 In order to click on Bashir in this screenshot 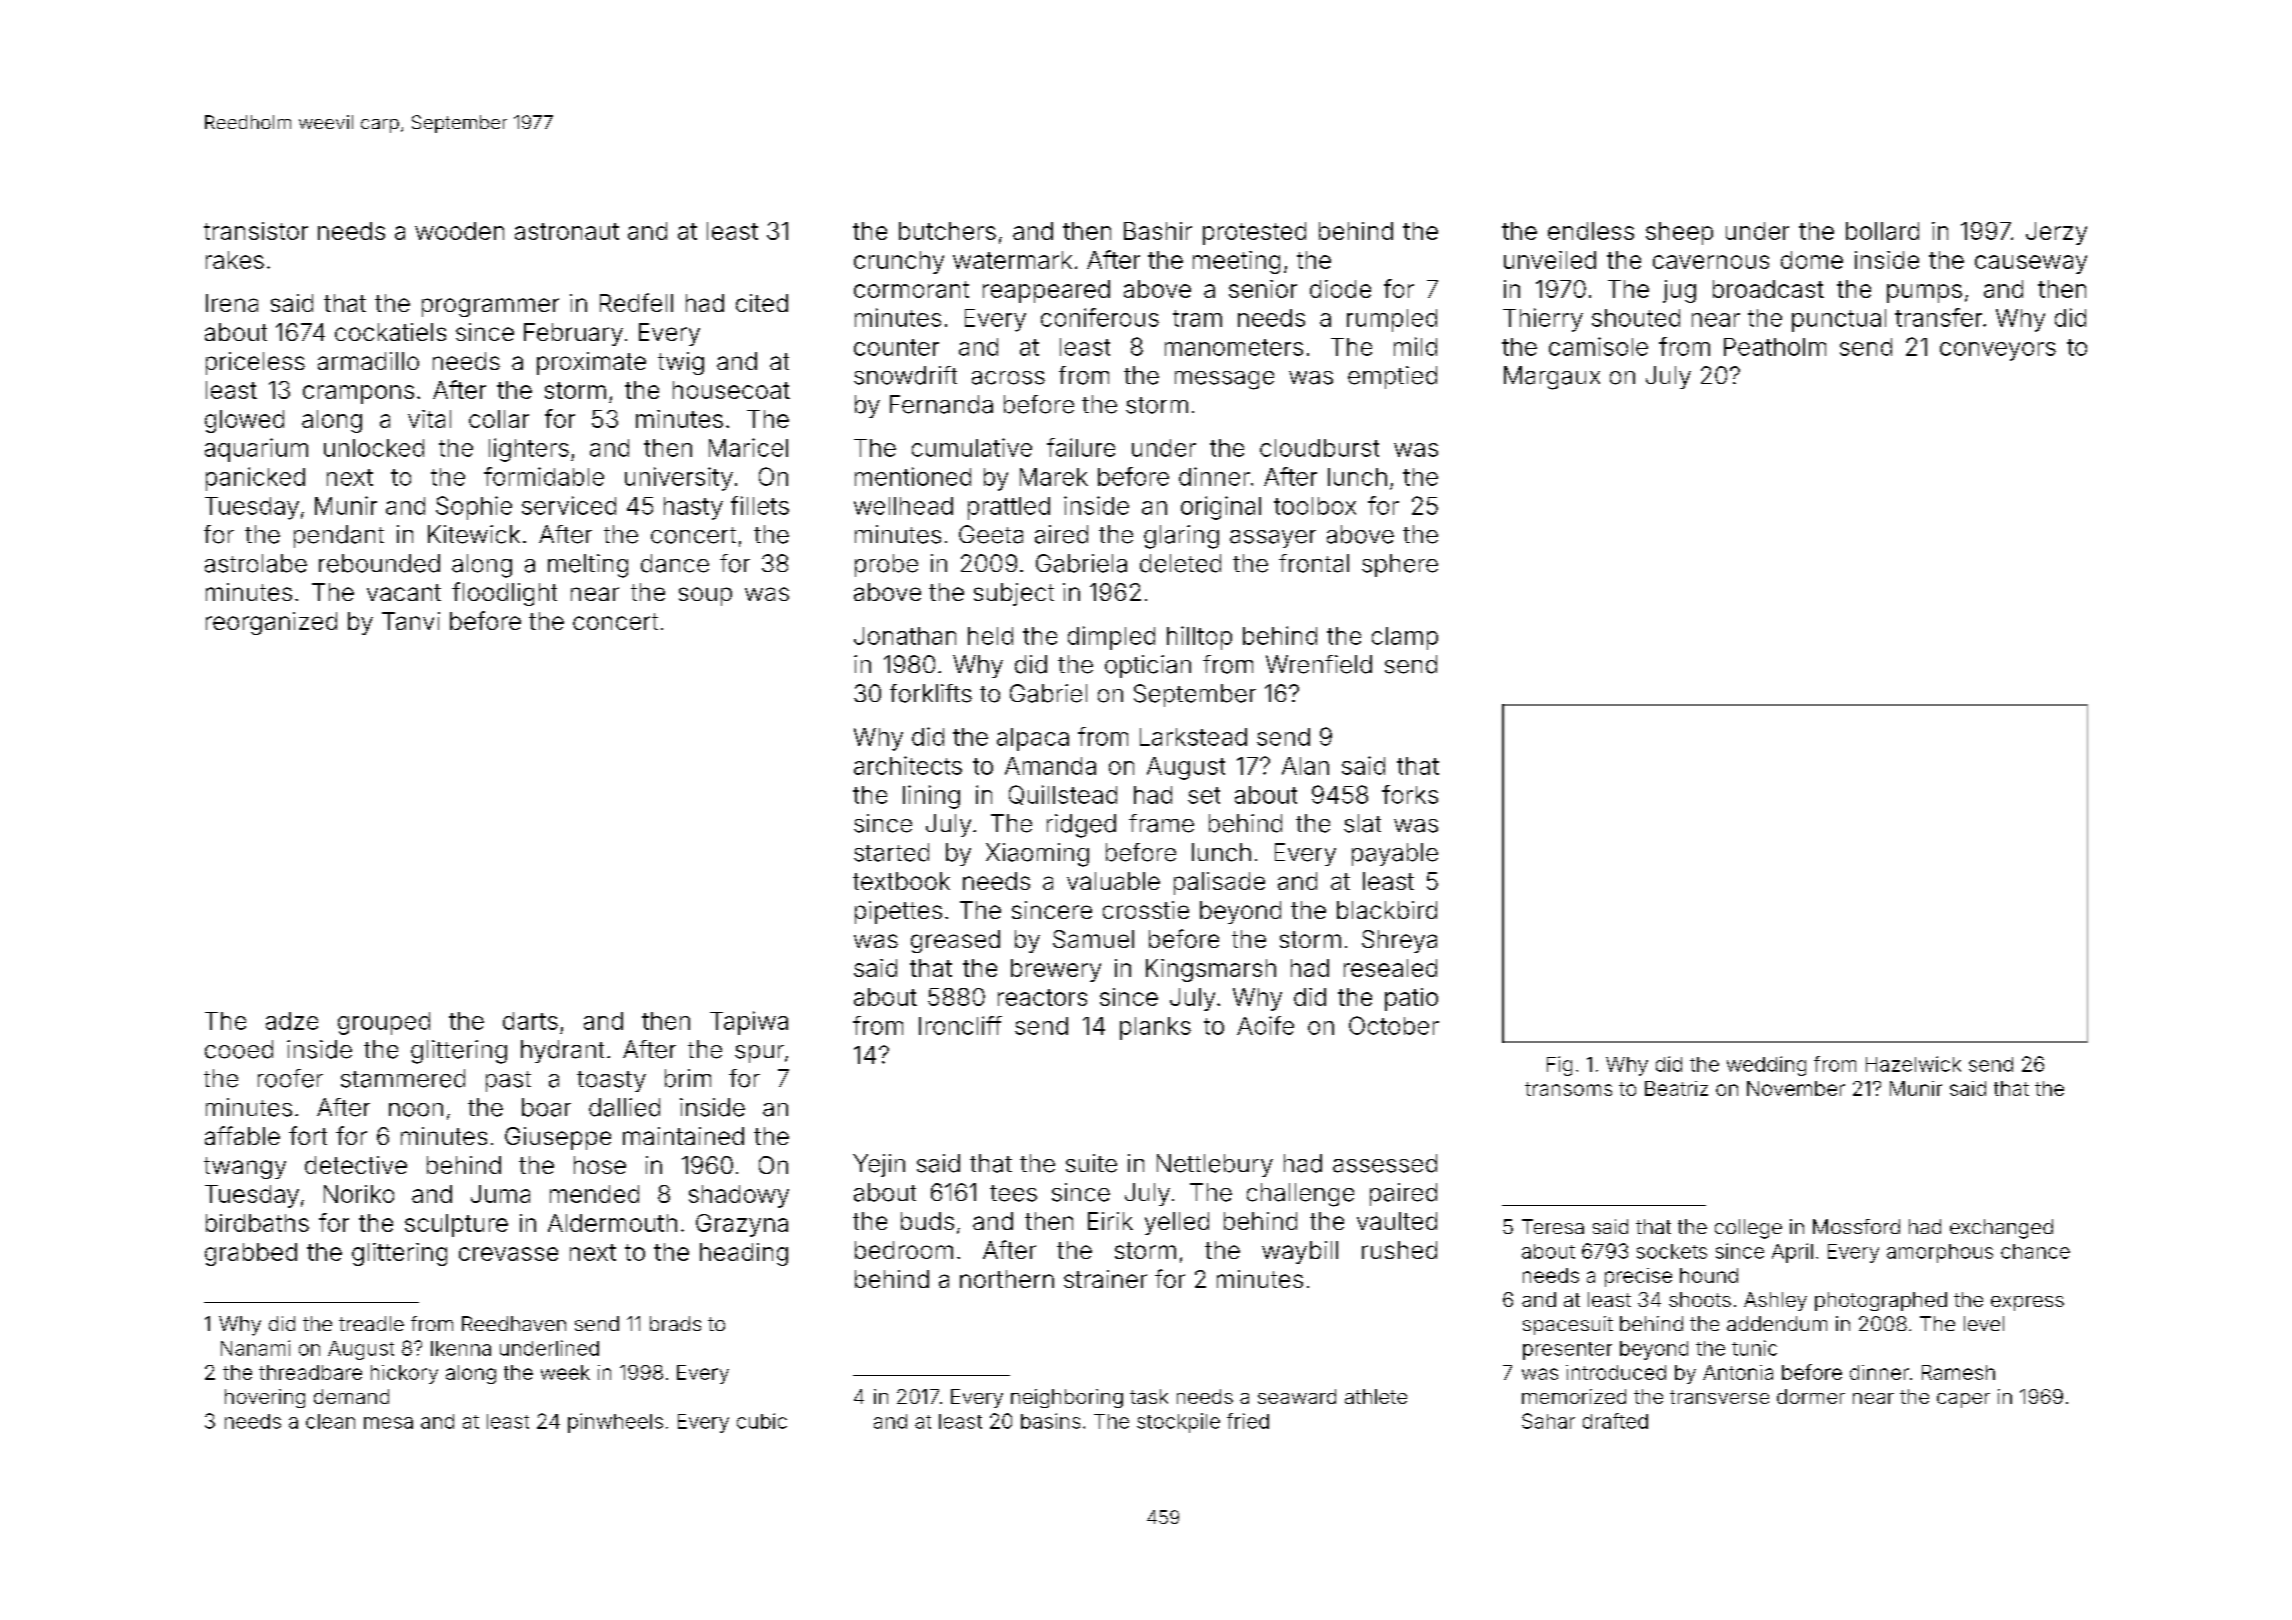, I will do `click(1158, 231)`.
